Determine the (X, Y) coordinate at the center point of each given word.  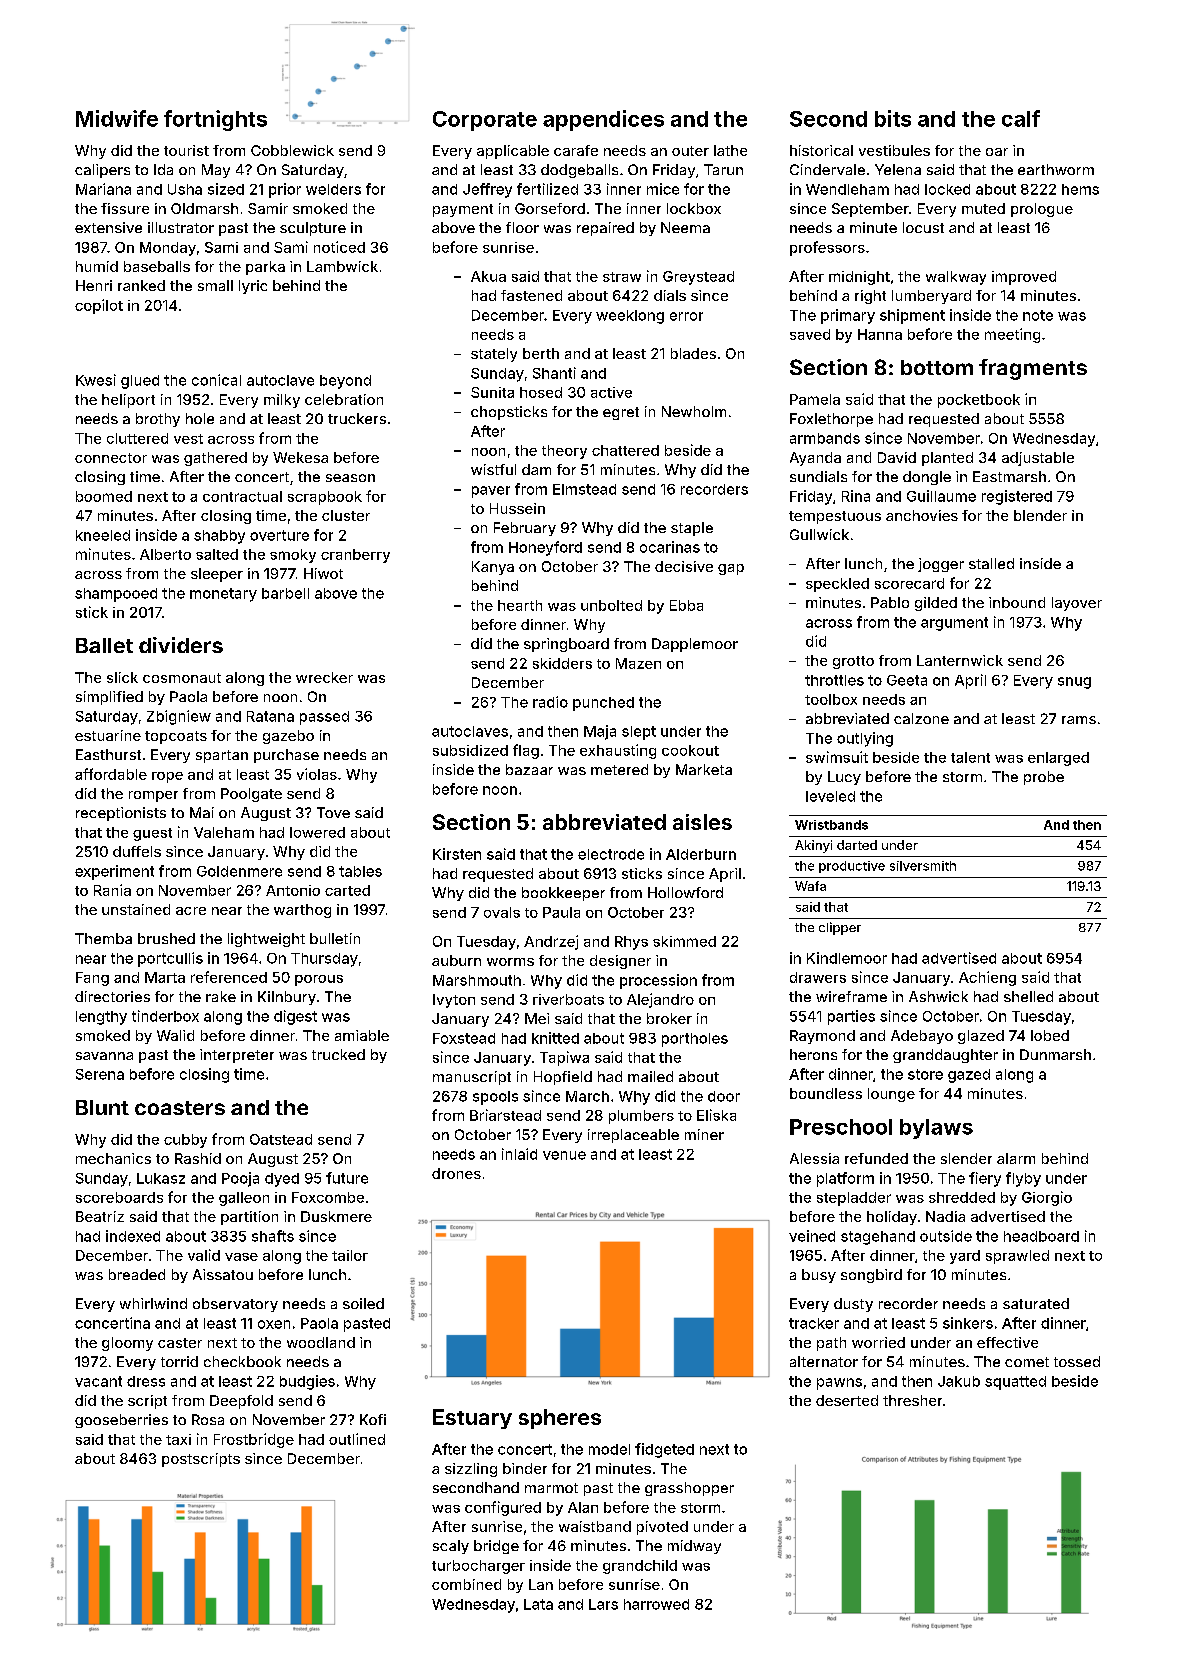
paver (491, 492)
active (611, 392)
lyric (253, 287)
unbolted (611, 605)
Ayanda (815, 459)
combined (466, 1584)
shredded (962, 1197)
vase (241, 1257)
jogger (941, 565)
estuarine (108, 735)
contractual (242, 496)
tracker (814, 1323)
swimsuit (837, 757)
